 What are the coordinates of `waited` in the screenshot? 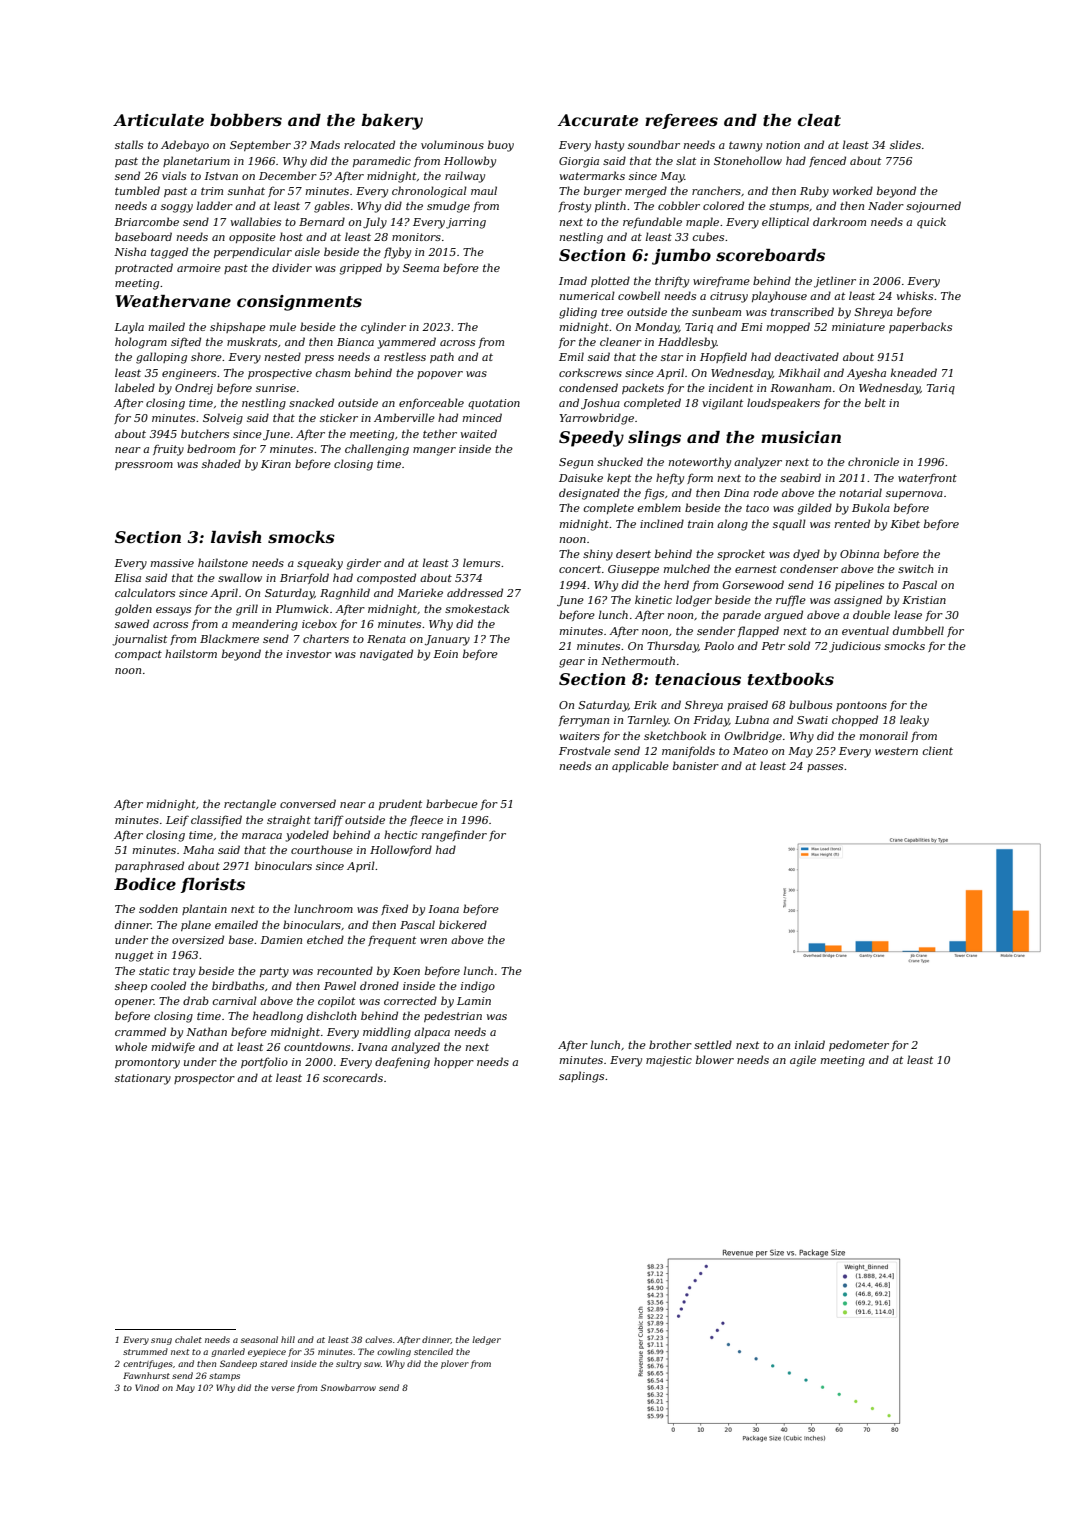 It's located at (479, 433).
